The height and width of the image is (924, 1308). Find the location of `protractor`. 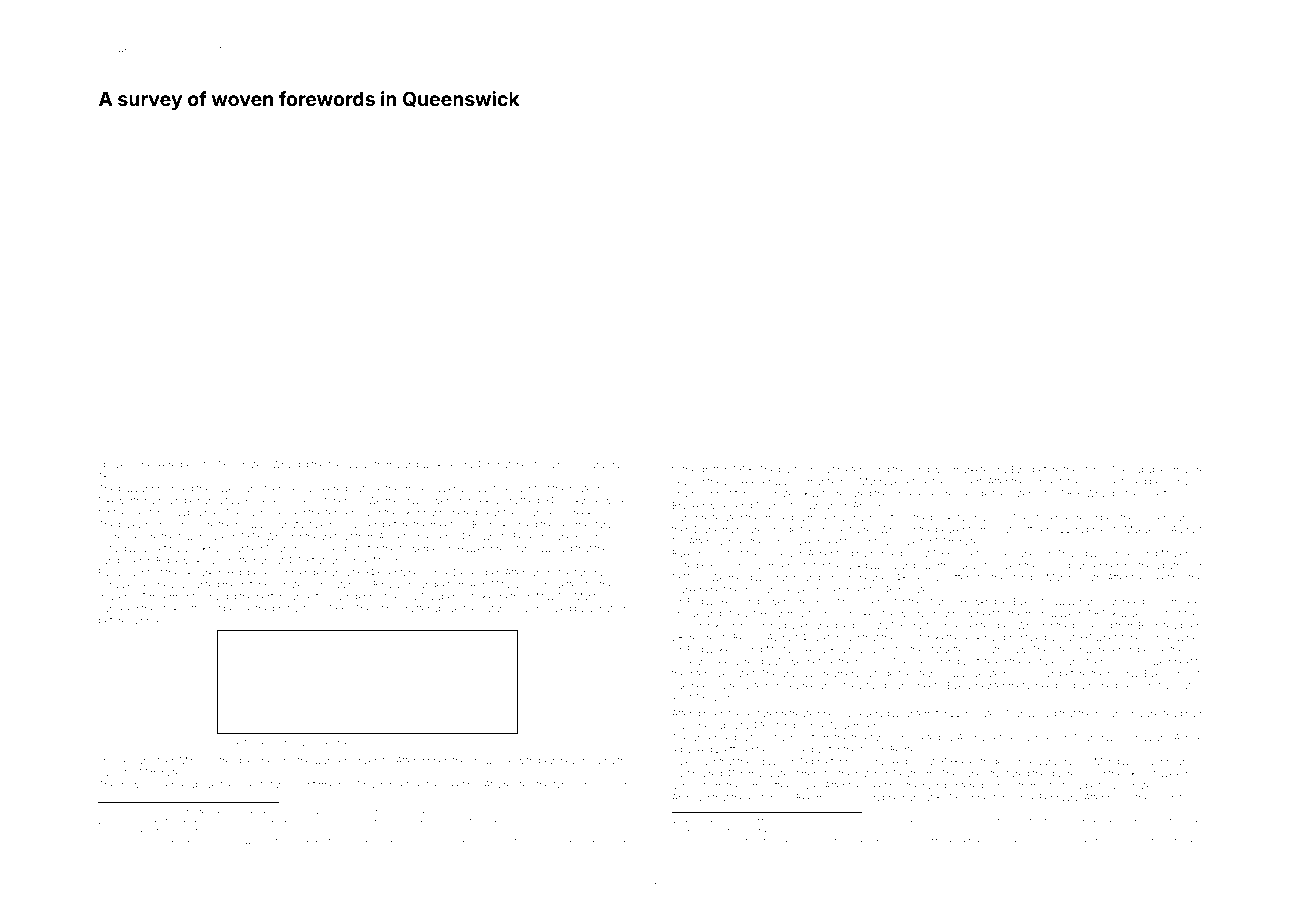

protractor is located at coordinates (293, 610).
